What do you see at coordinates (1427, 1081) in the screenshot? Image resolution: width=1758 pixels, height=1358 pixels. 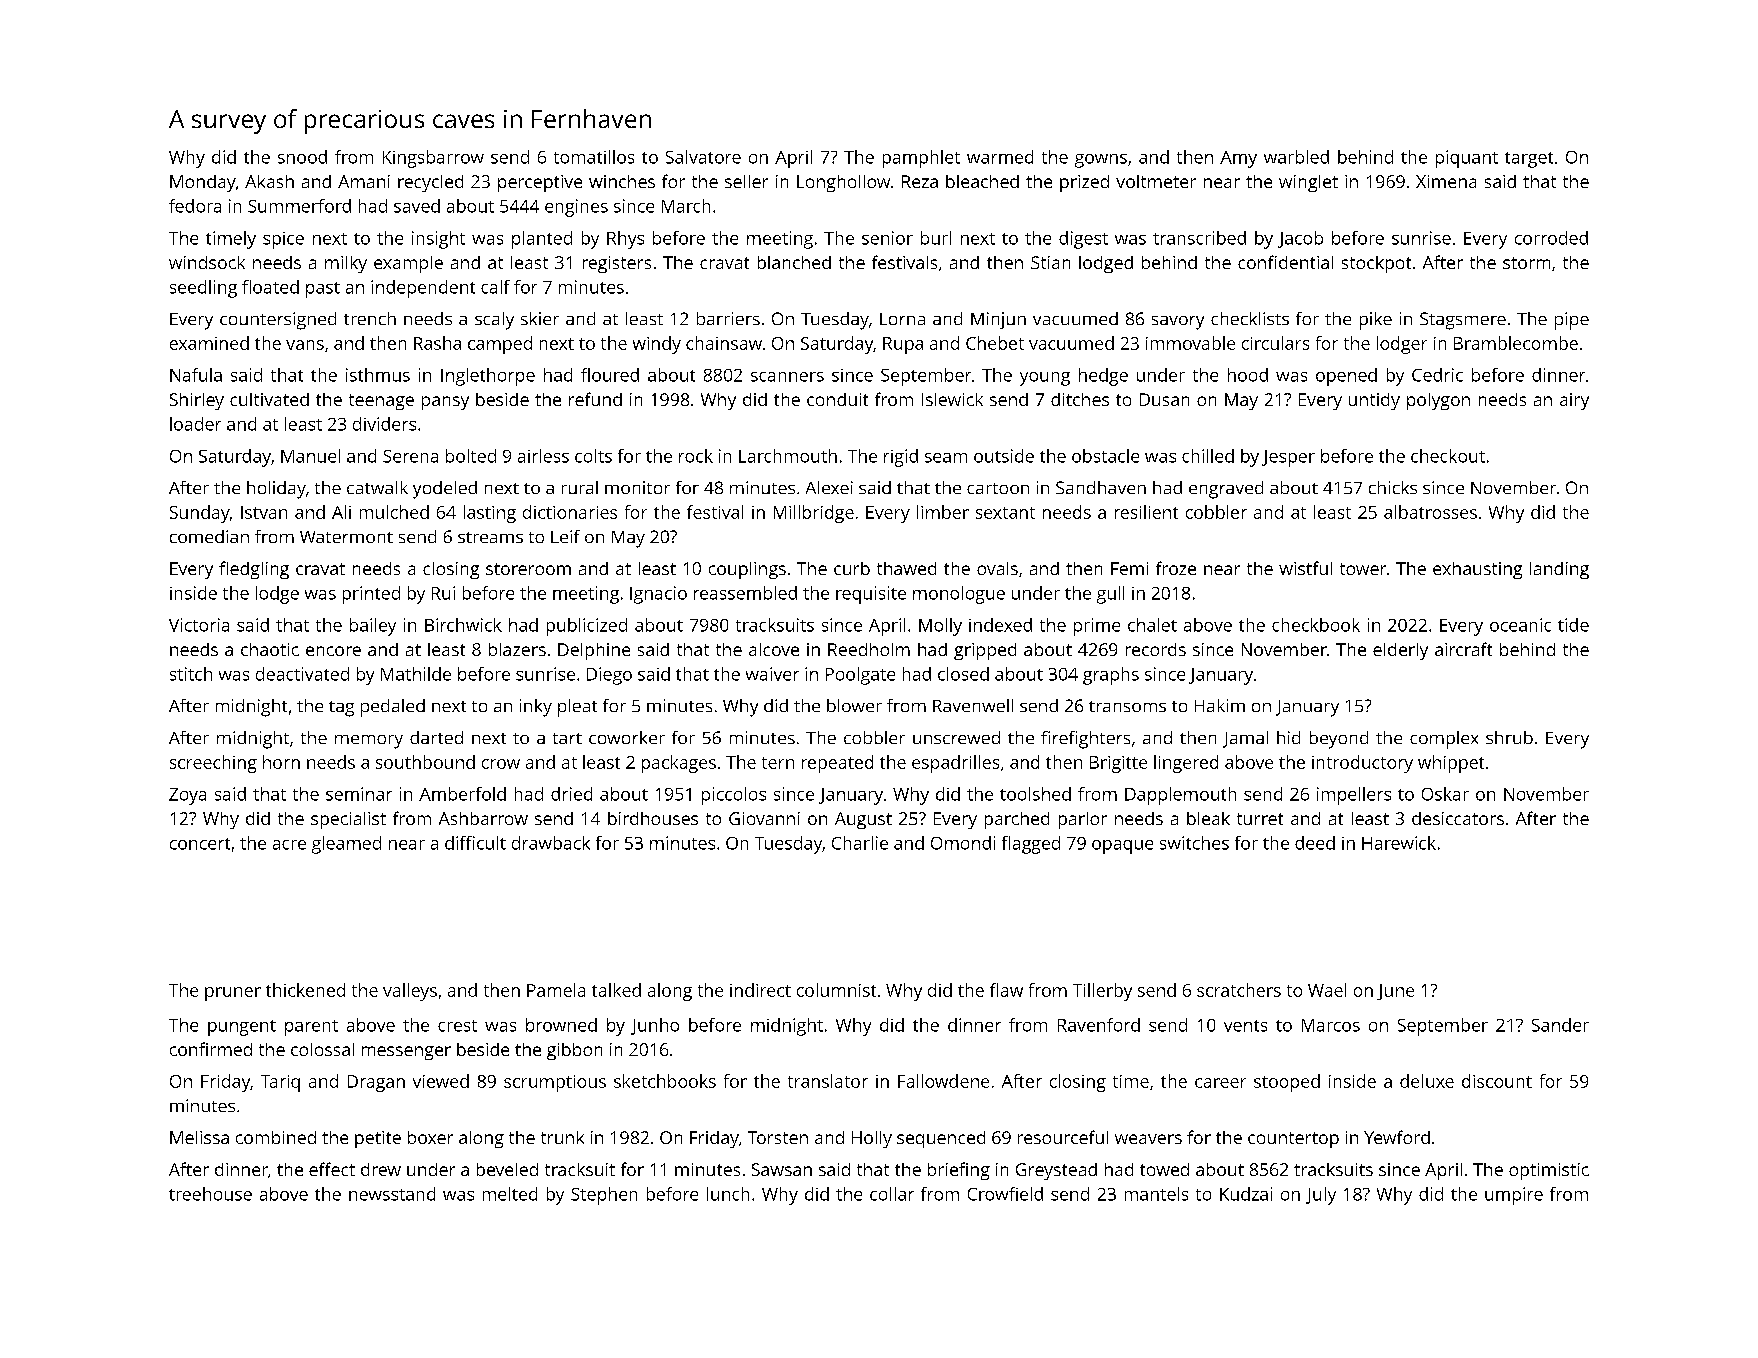 I see `deluxe` at bounding box center [1427, 1081].
